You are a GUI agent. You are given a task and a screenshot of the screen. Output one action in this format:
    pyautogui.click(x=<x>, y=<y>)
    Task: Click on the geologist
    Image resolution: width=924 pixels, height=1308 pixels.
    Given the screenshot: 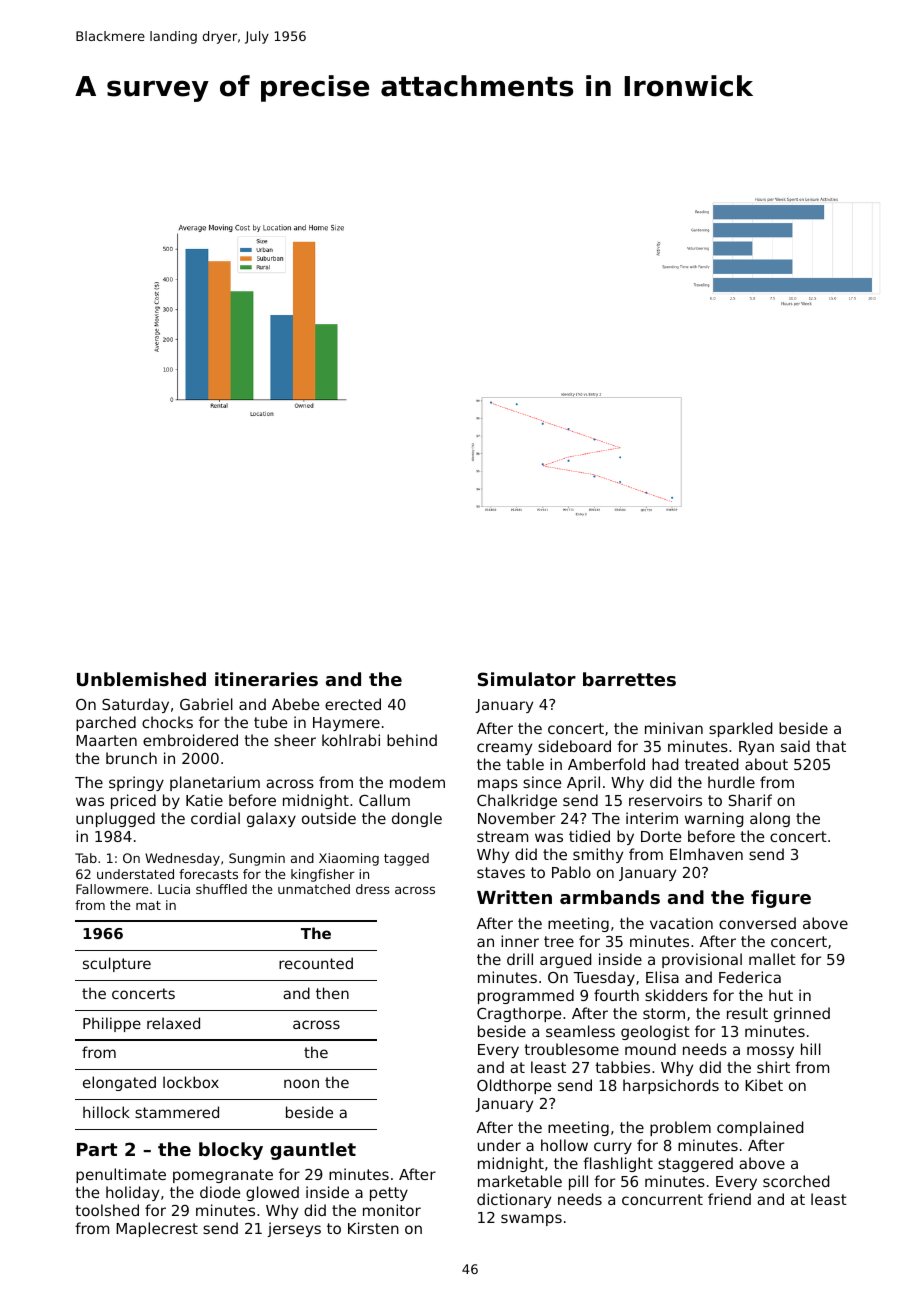 What is the action you would take?
    pyautogui.click(x=655, y=1032)
